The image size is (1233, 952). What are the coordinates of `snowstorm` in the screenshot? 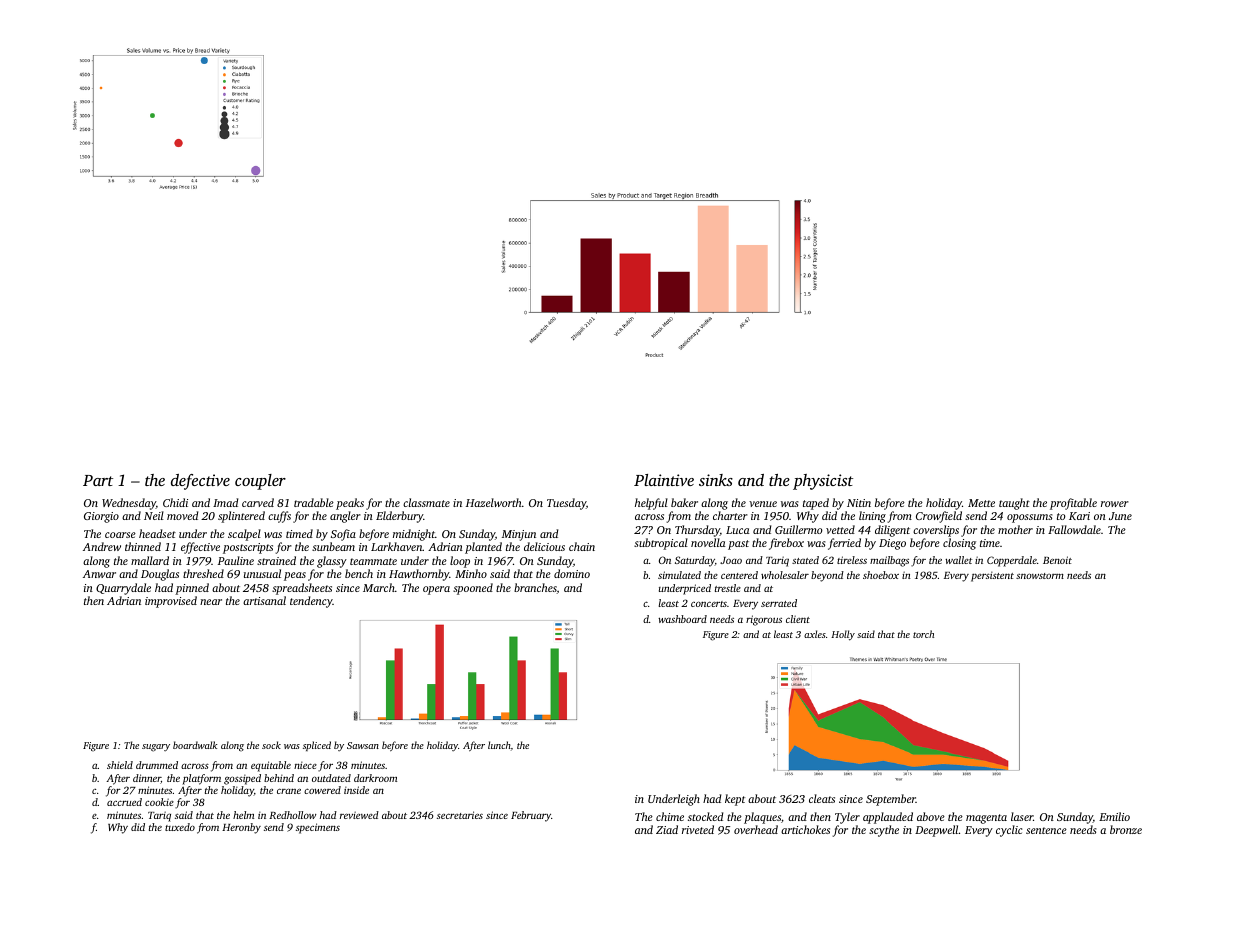 It's located at (1040, 576).
